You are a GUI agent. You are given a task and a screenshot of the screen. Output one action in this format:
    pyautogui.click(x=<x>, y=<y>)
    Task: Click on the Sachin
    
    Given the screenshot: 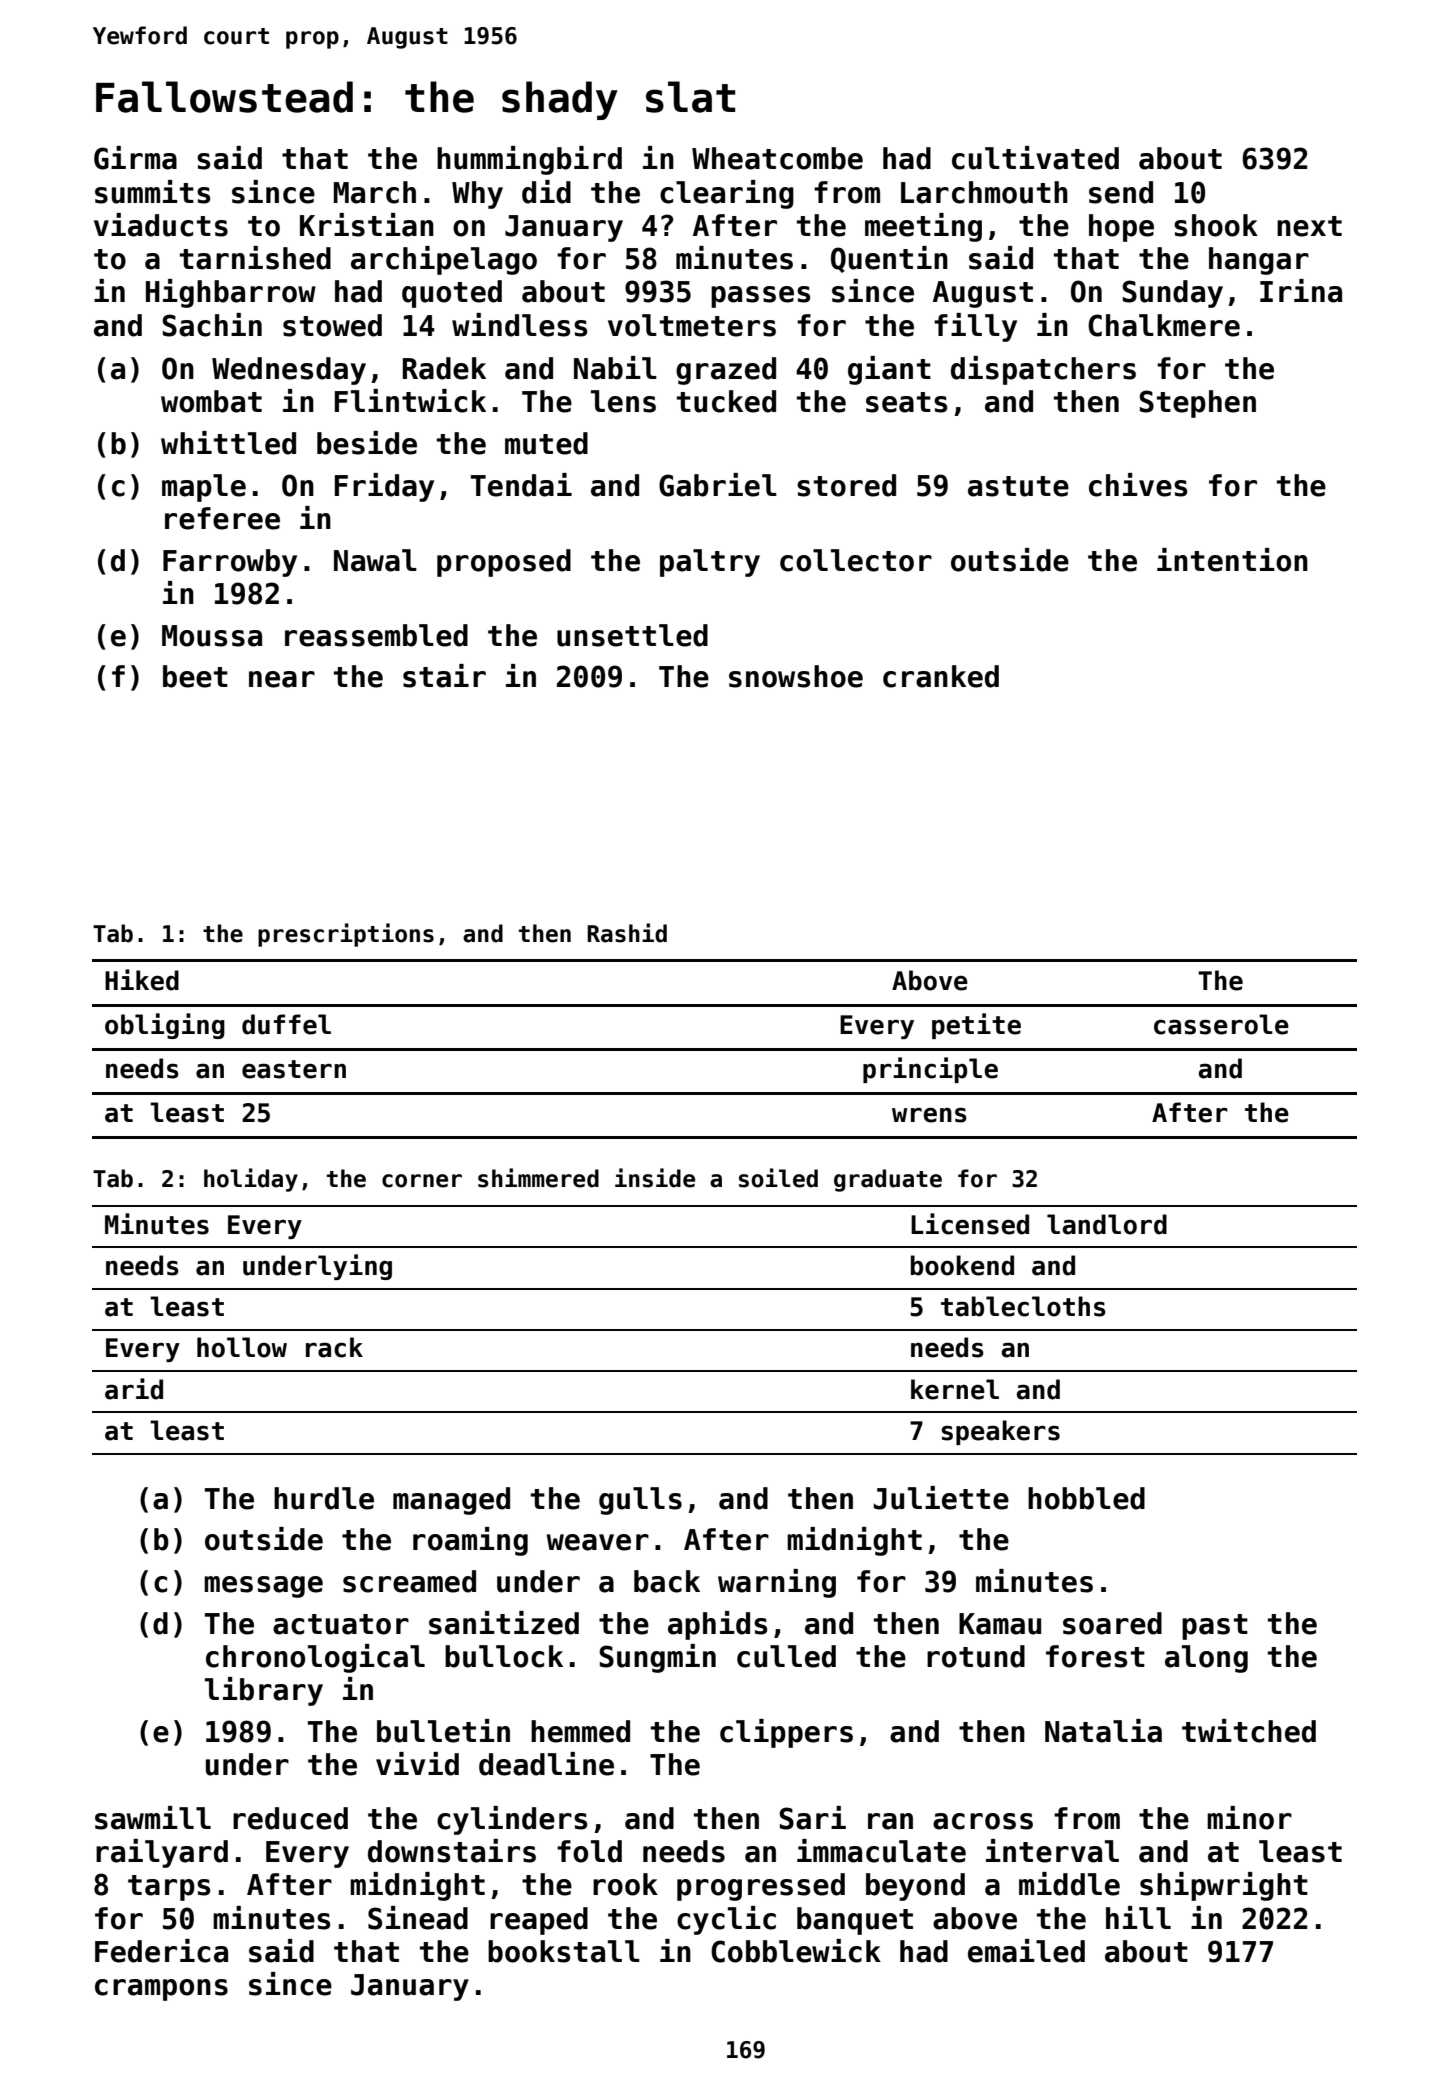 What is the action you would take?
    pyautogui.click(x=212, y=325)
